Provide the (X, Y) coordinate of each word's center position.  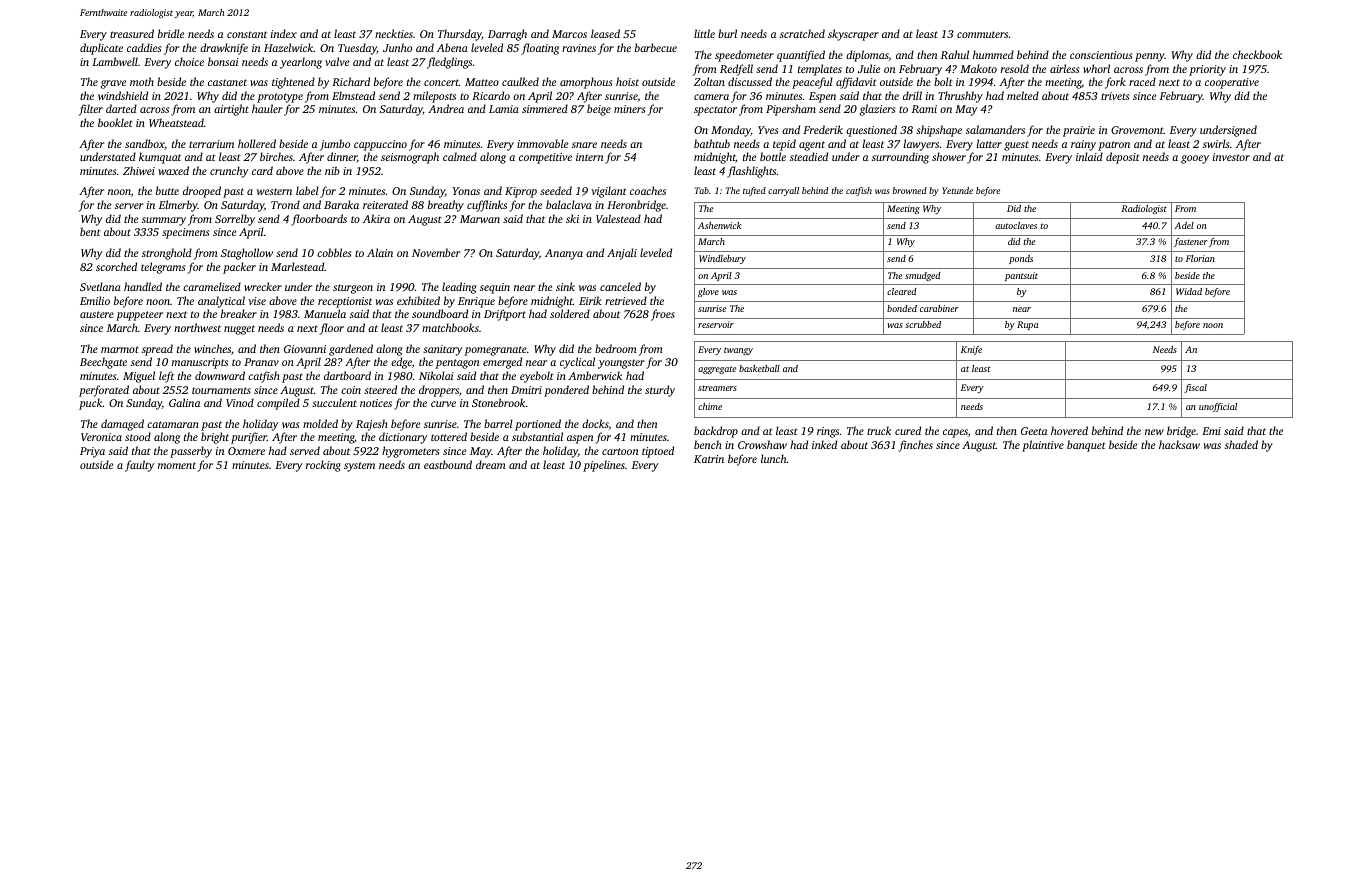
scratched (802, 33)
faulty (139, 466)
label (307, 190)
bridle (171, 33)
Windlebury (722, 259)
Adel (1184, 225)
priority (1207, 70)
